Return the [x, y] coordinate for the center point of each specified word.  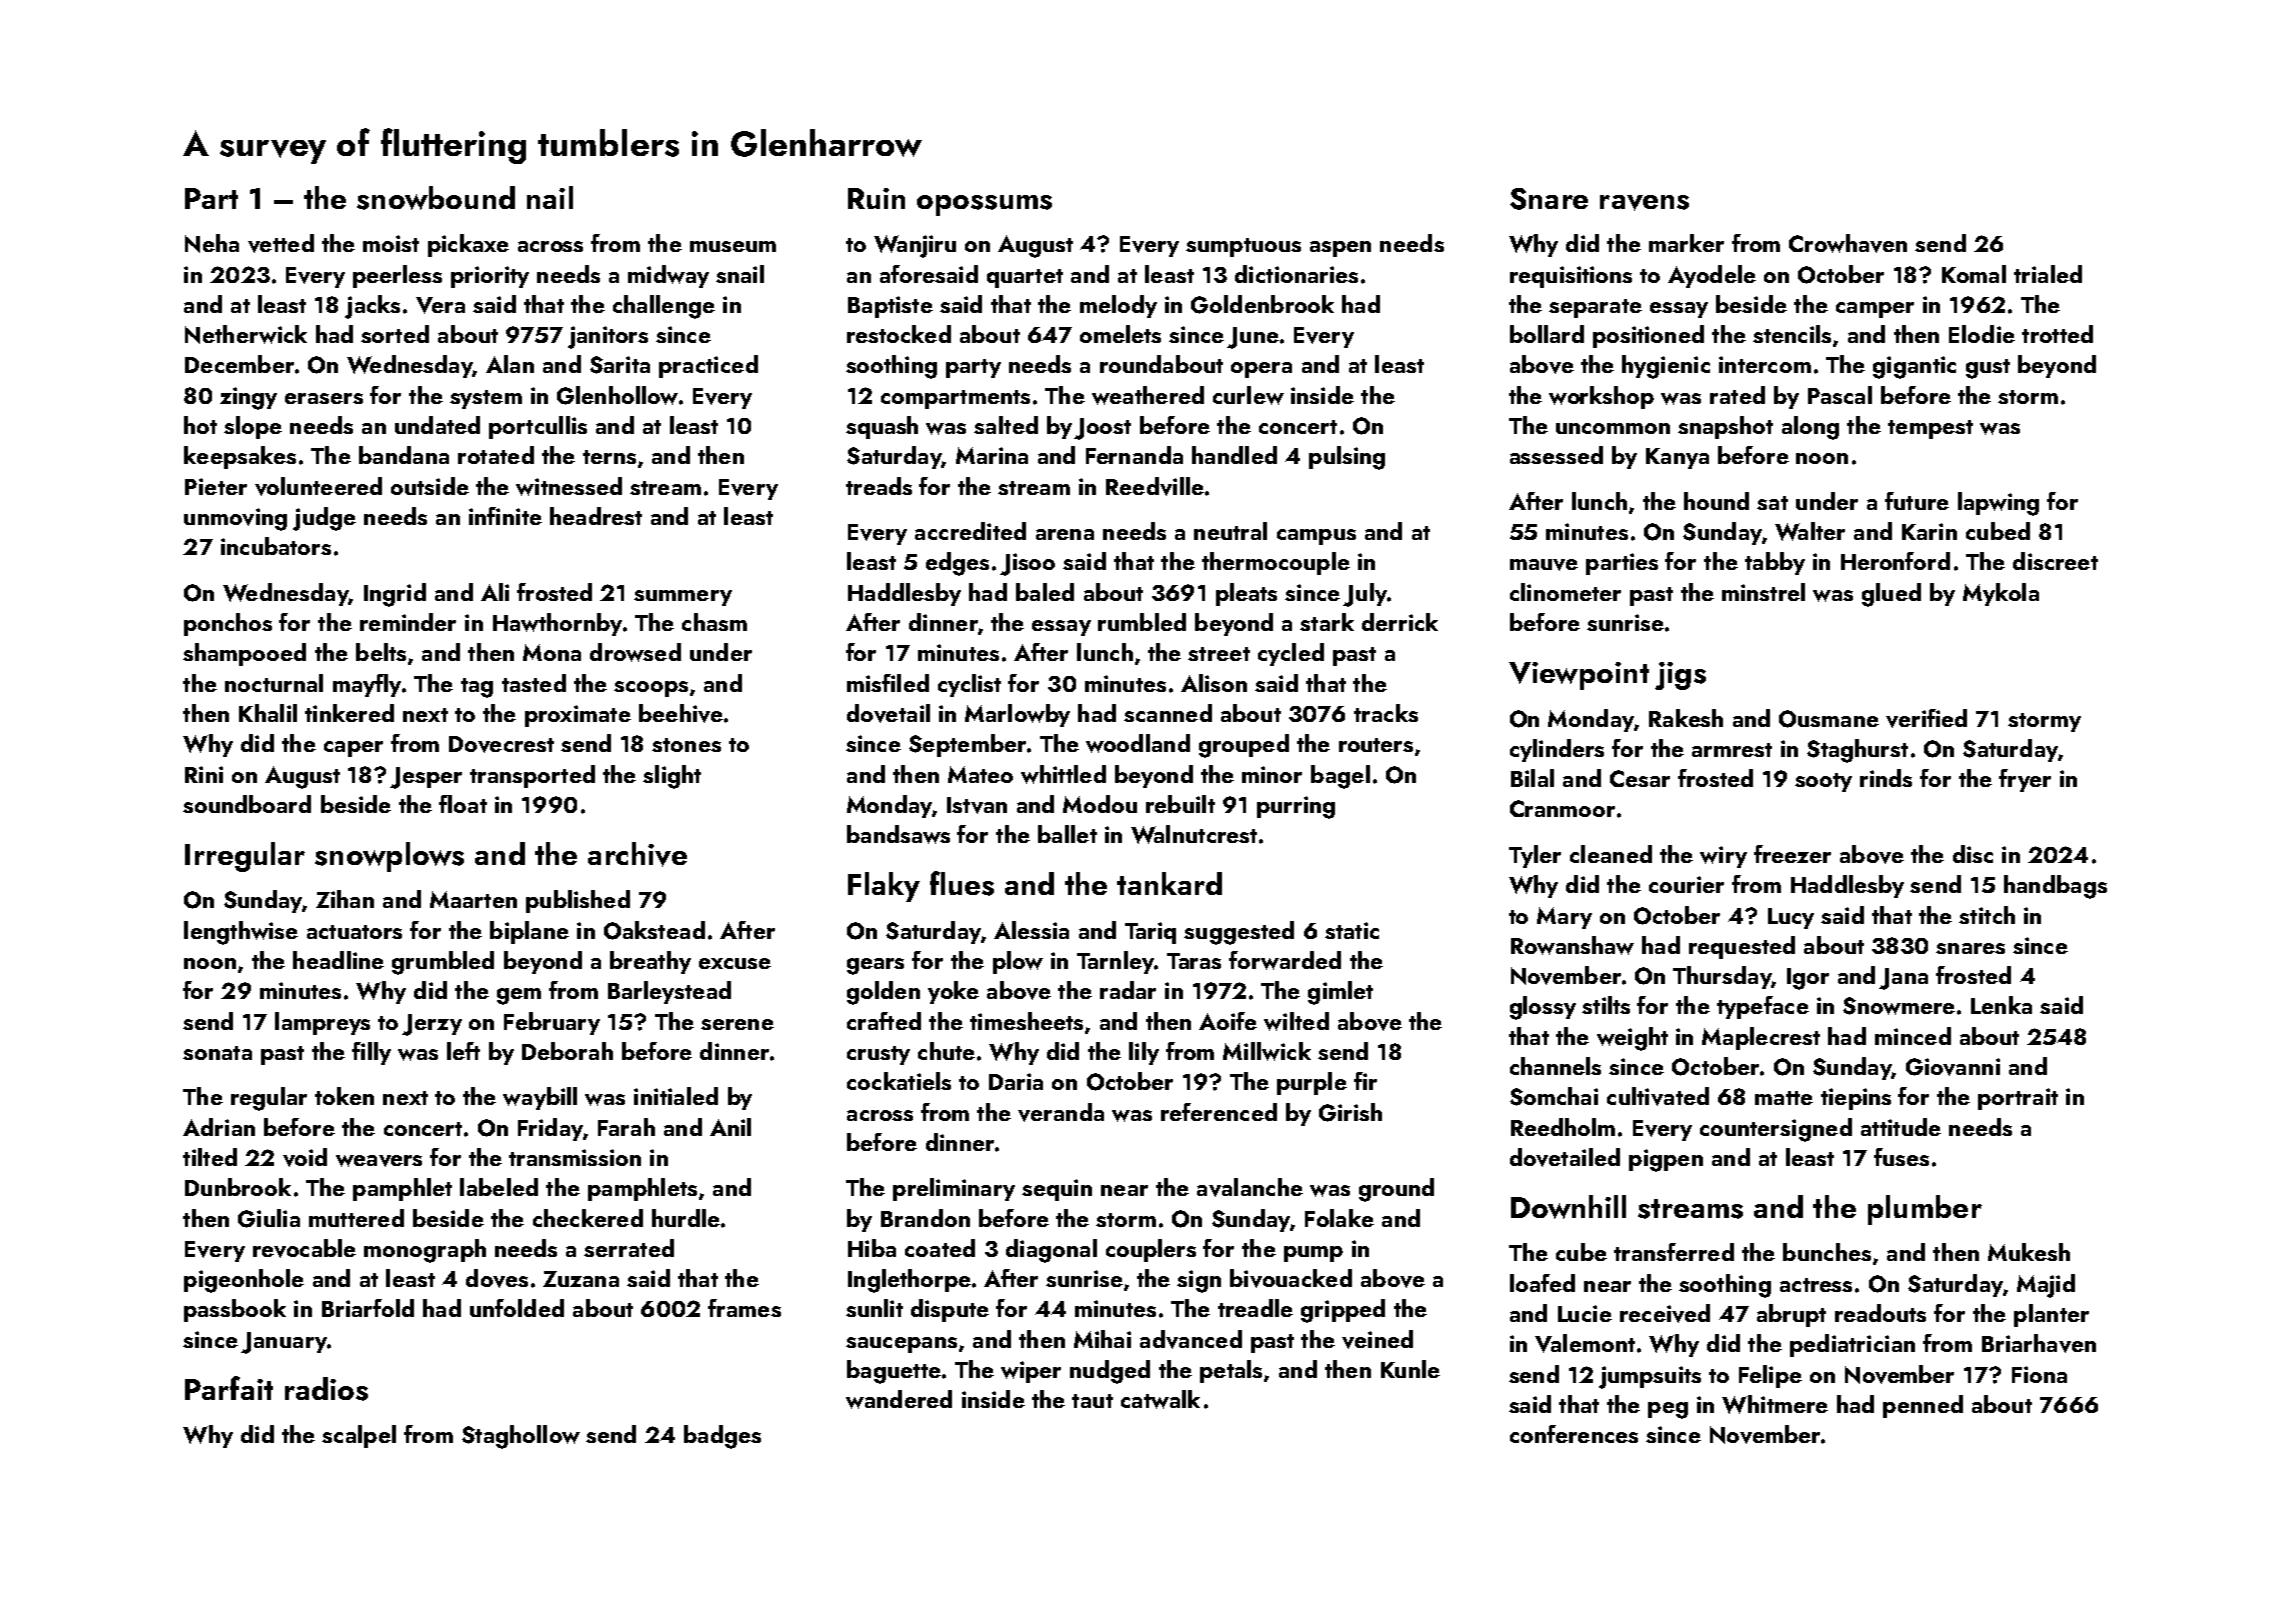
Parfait [229, 1388]
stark [1327, 622]
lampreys [322, 1023]
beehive [681, 713]
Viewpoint [1579, 676]
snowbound [436, 198]
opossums [984, 205]
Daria [1016, 1081]
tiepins [1856, 1099]
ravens [1644, 203]
